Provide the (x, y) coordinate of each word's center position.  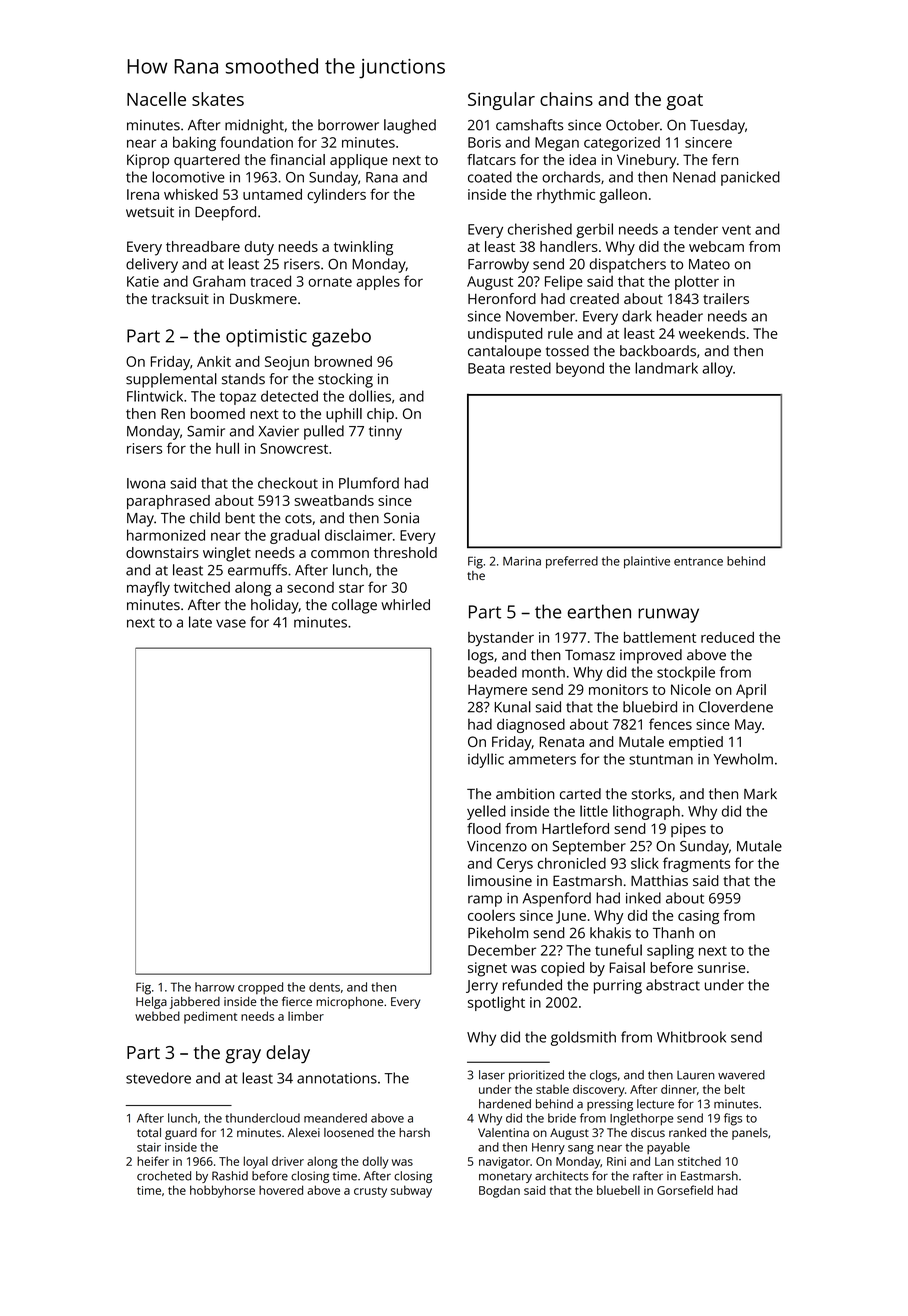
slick (645, 863)
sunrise (721, 967)
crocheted (164, 1176)
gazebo (341, 337)
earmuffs (257, 570)
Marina (522, 561)
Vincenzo (497, 846)
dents (324, 987)
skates (218, 99)
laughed (410, 126)
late (200, 622)
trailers (726, 298)
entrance (698, 561)
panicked (750, 178)
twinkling (363, 248)
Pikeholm (498, 933)
